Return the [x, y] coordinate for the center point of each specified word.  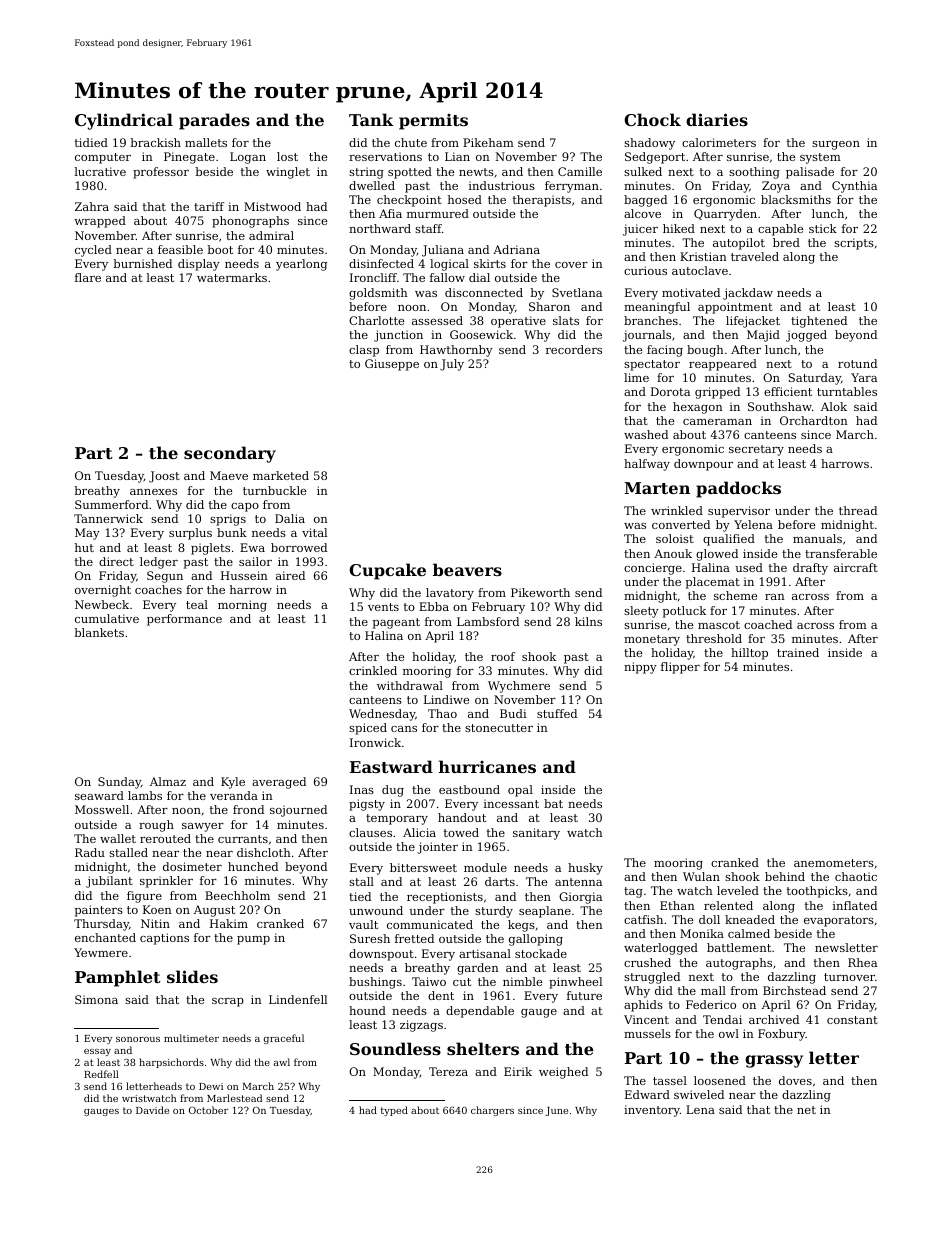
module [485, 867]
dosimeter [192, 866]
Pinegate [189, 158]
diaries [717, 119]
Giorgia [580, 898]
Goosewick [481, 334]
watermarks [232, 277]
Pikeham [488, 142]
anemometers [834, 863]
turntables [847, 391]
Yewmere [101, 952]
